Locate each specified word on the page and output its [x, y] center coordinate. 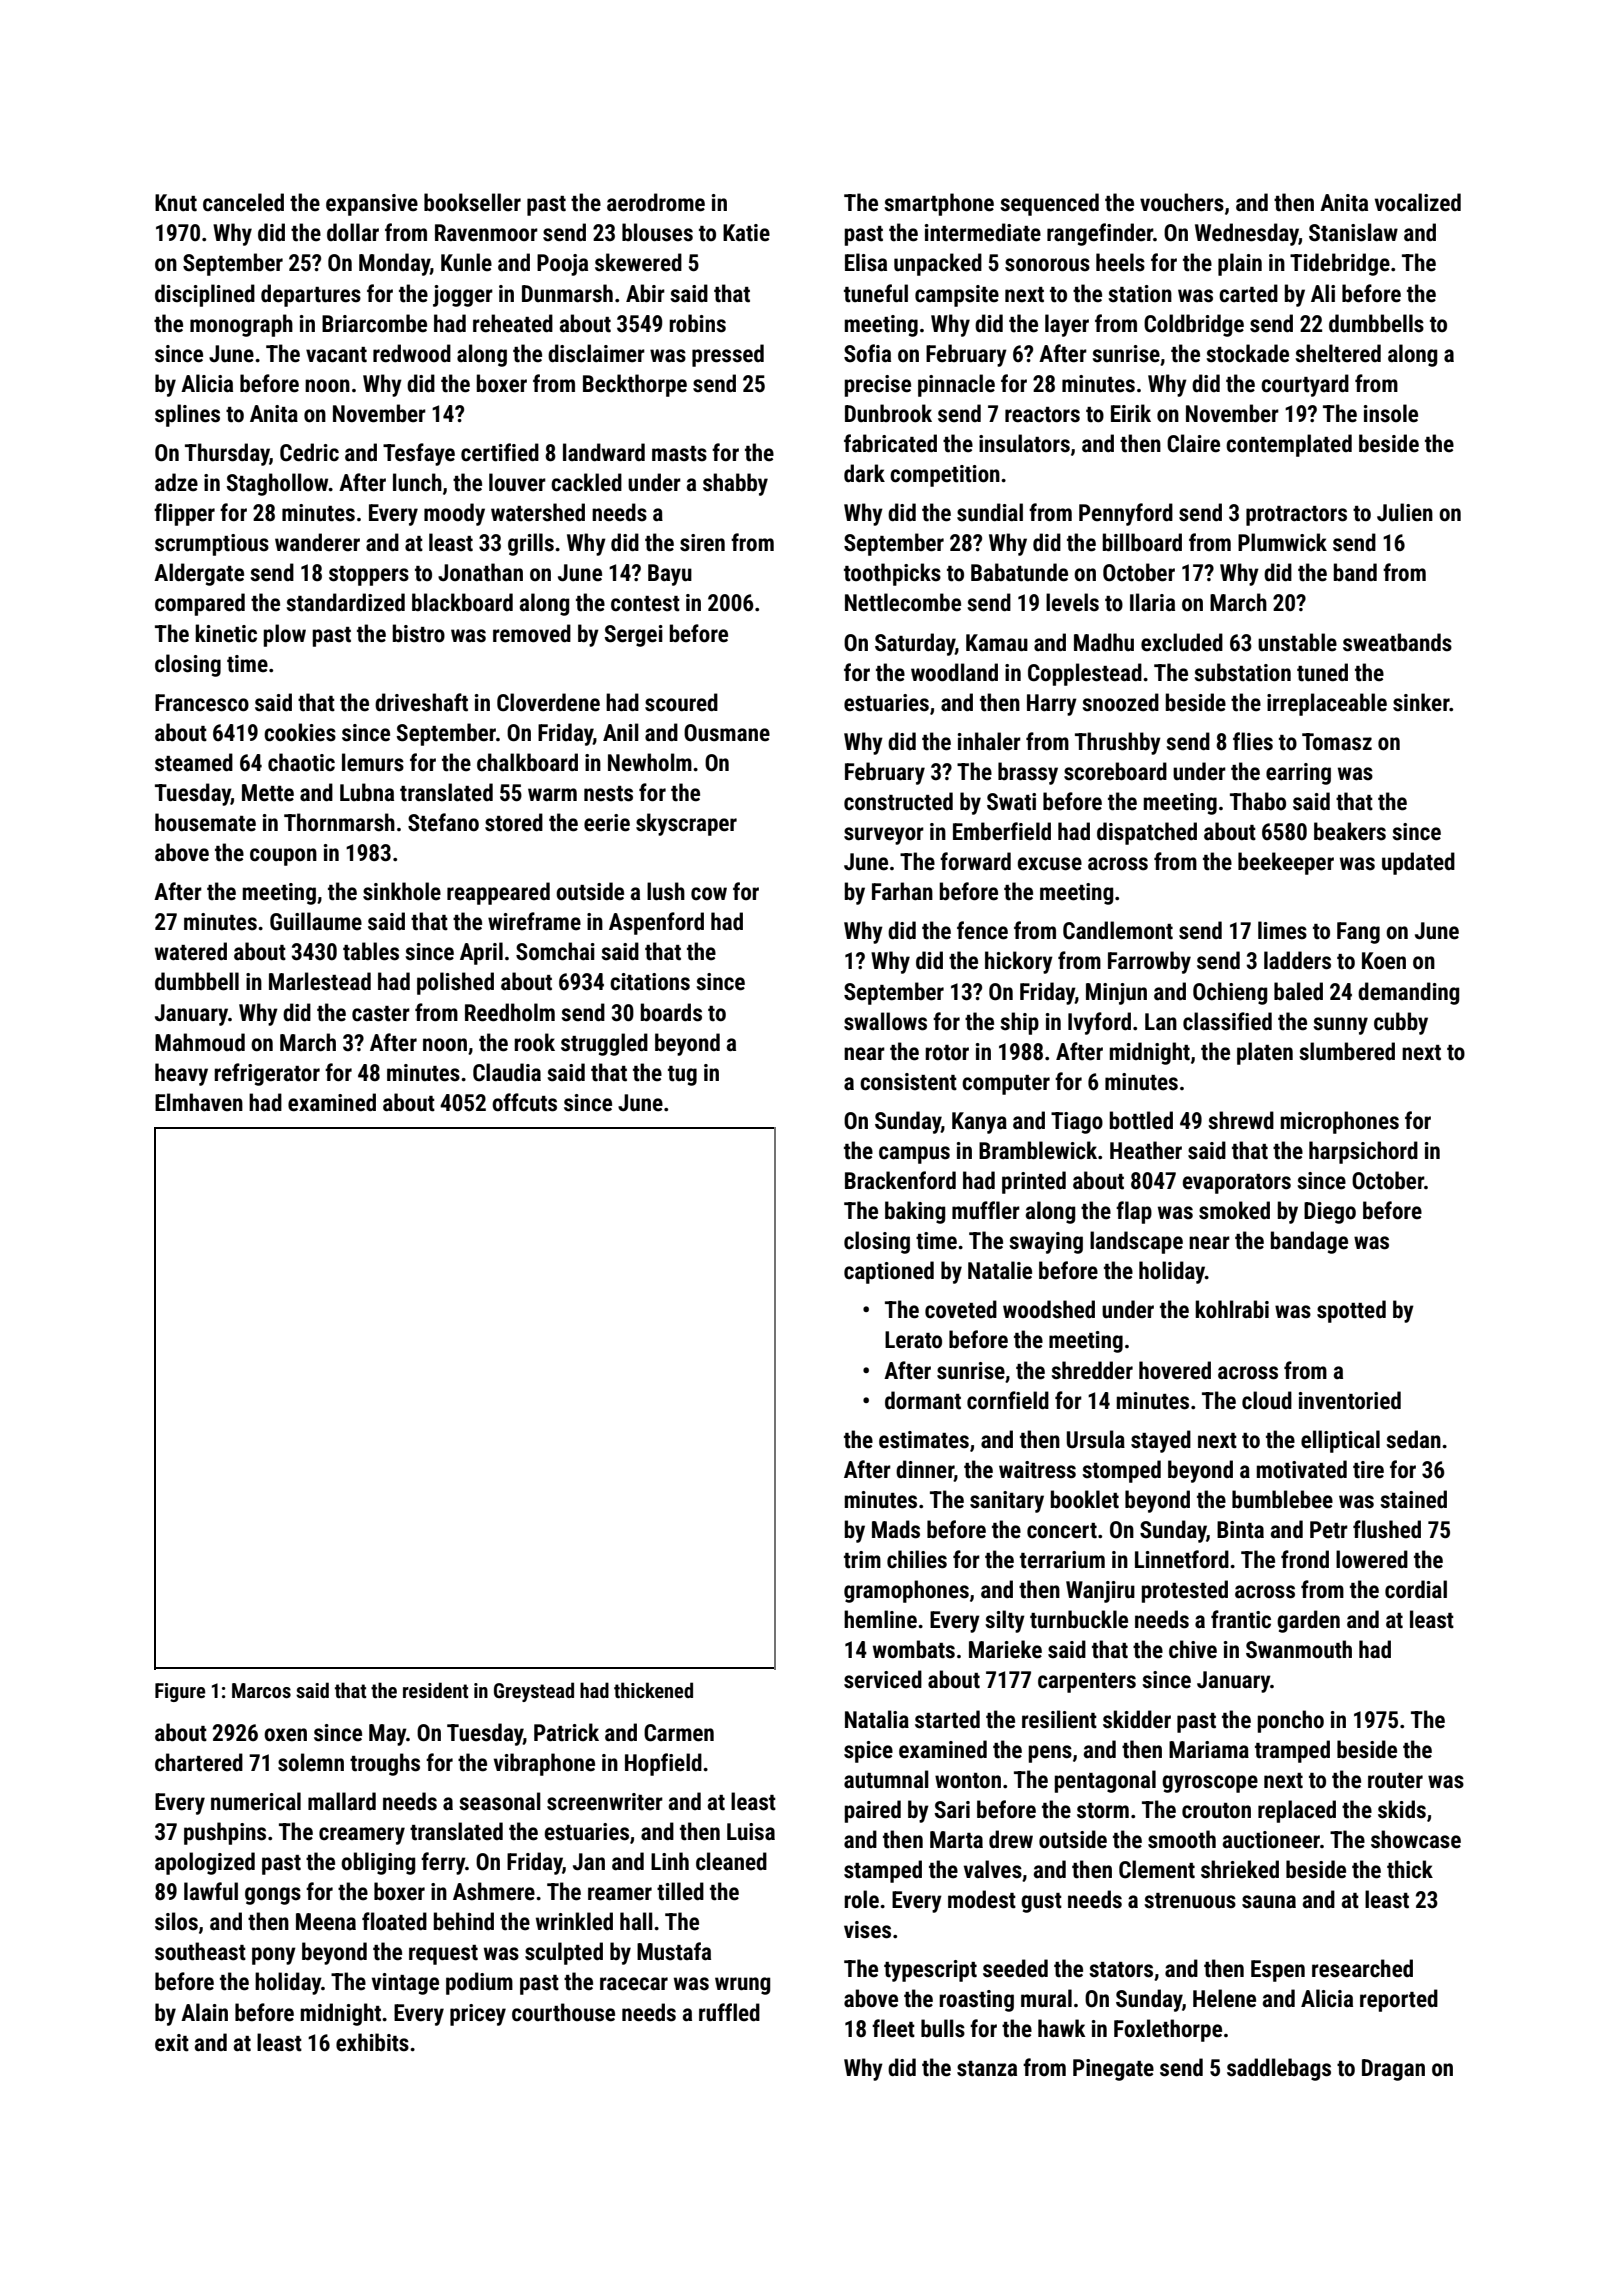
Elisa [866, 262]
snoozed [1120, 702]
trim [862, 1560]
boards [671, 1012]
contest [645, 604]
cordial [1416, 1589]
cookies [300, 732]
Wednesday [1247, 234]
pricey [478, 2015]
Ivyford [1099, 1023]
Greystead [534, 1692]
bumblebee [1282, 1499]
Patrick [566, 1732]
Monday [394, 264]
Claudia [507, 1072]
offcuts [524, 1102]
